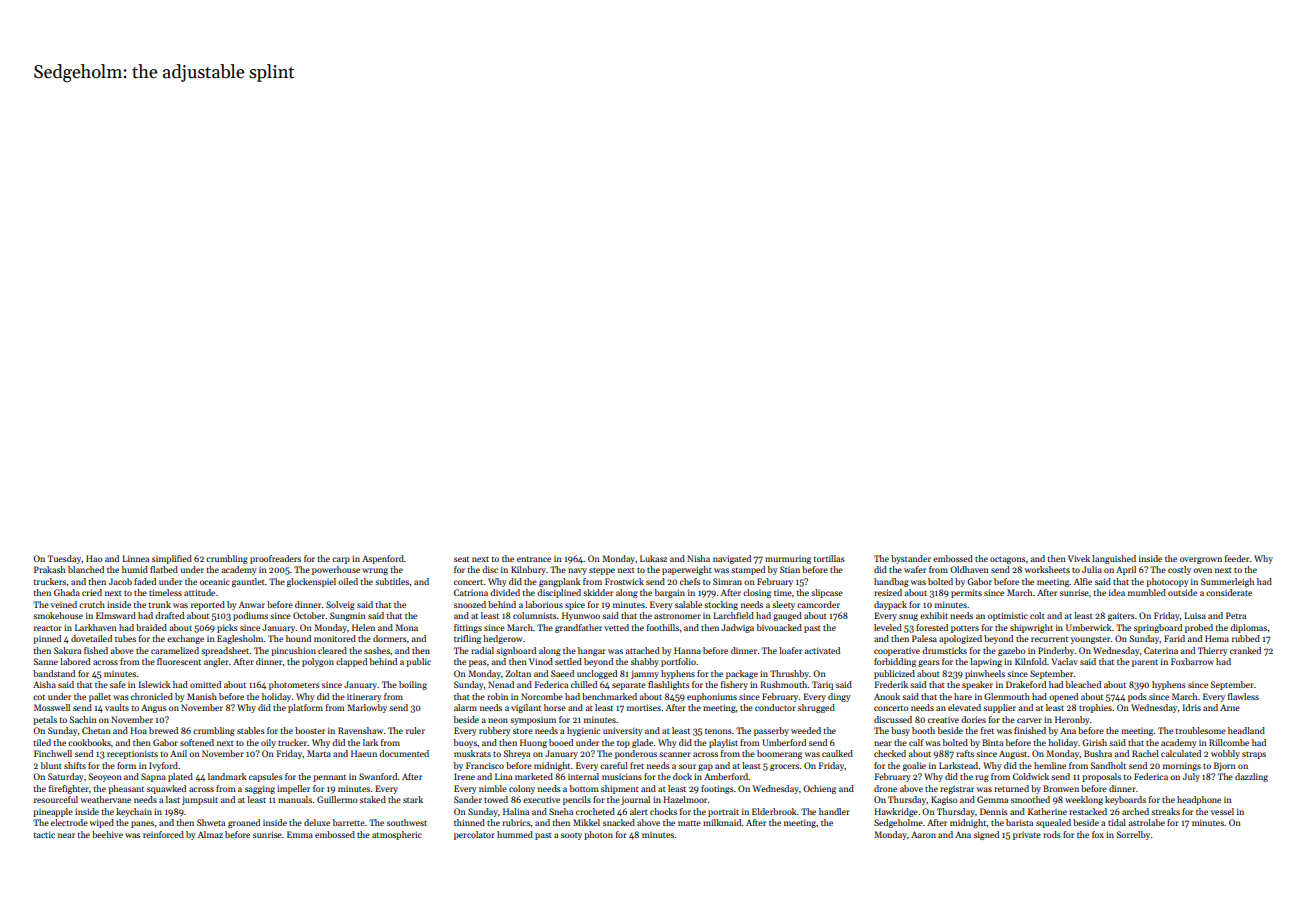 Image resolution: width=1308 pixels, height=924 pixels. I want to click on last, so click(173, 799).
